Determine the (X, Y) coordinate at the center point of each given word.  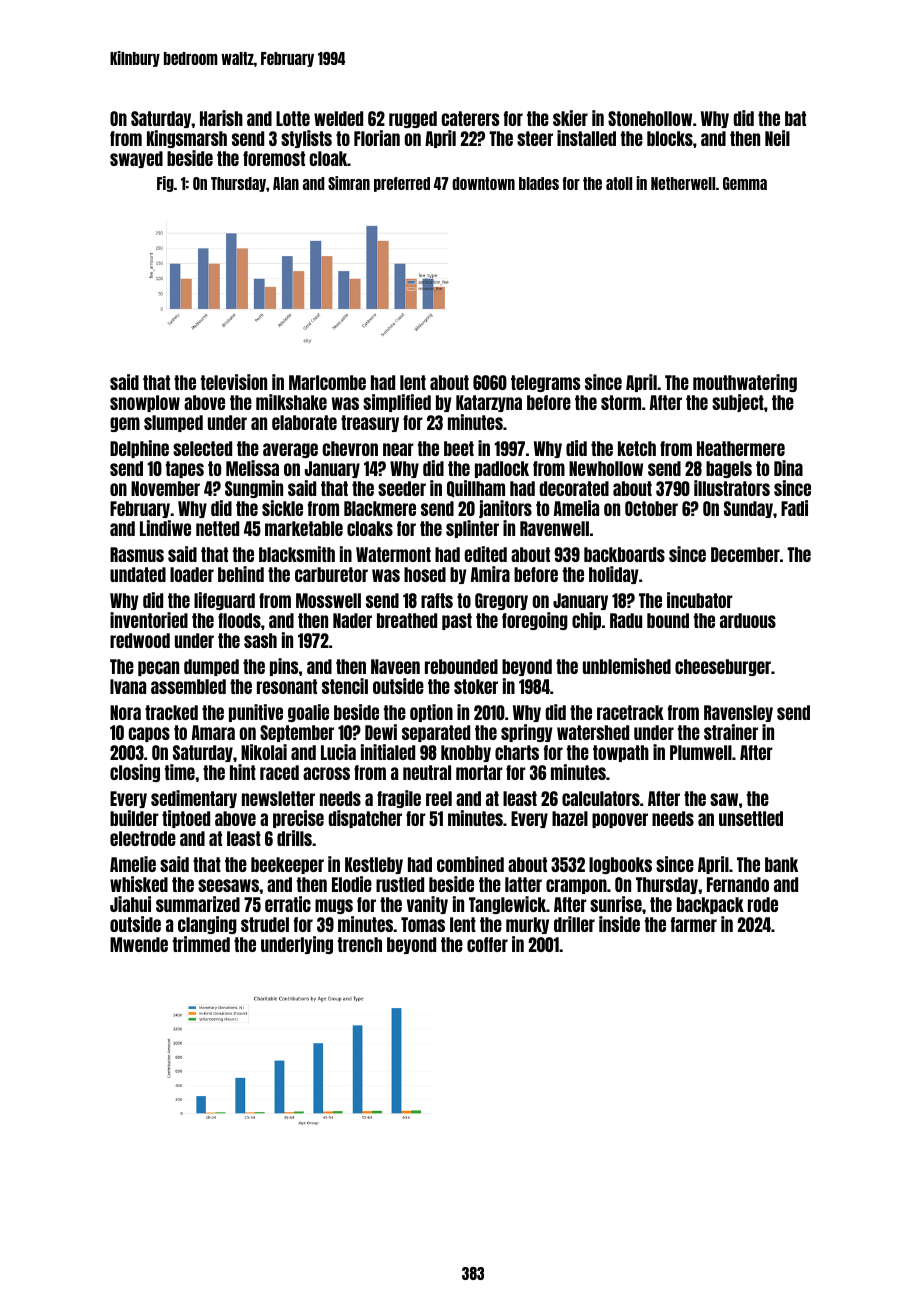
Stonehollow (650, 118)
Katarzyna (489, 403)
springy (527, 733)
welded (338, 118)
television (234, 382)
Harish (221, 118)
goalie (308, 713)
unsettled (751, 818)
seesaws (228, 885)
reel (439, 798)
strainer (731, 732)
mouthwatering (745, 383)
